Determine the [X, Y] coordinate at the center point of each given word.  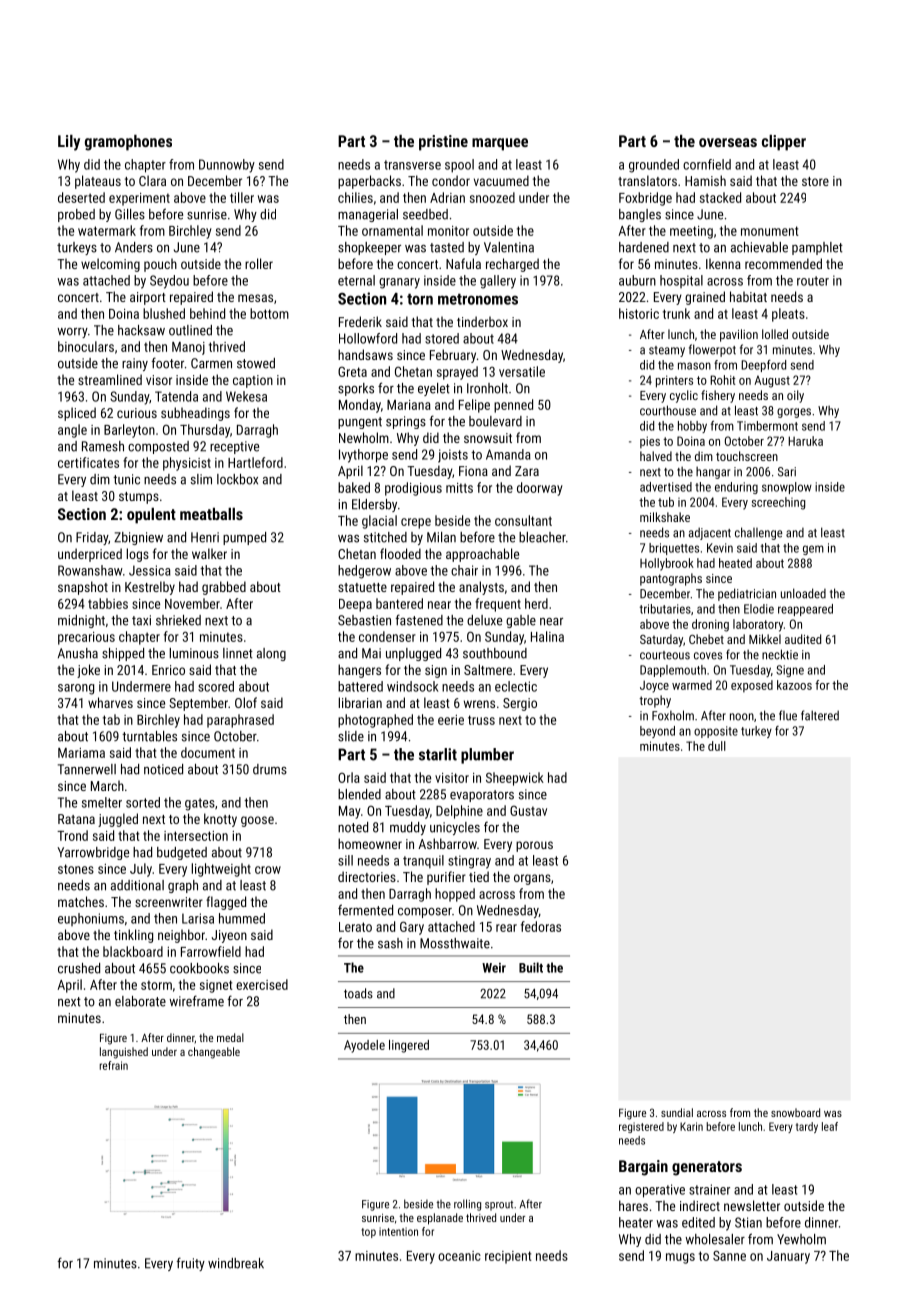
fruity [191, 1264]
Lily [69, 143]
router [813, 281]
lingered [409, 1046]
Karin [691, 1126]
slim [201, 479]
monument [770, 231]
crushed [79, 968]
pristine [443, 143]
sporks [356, 389]
